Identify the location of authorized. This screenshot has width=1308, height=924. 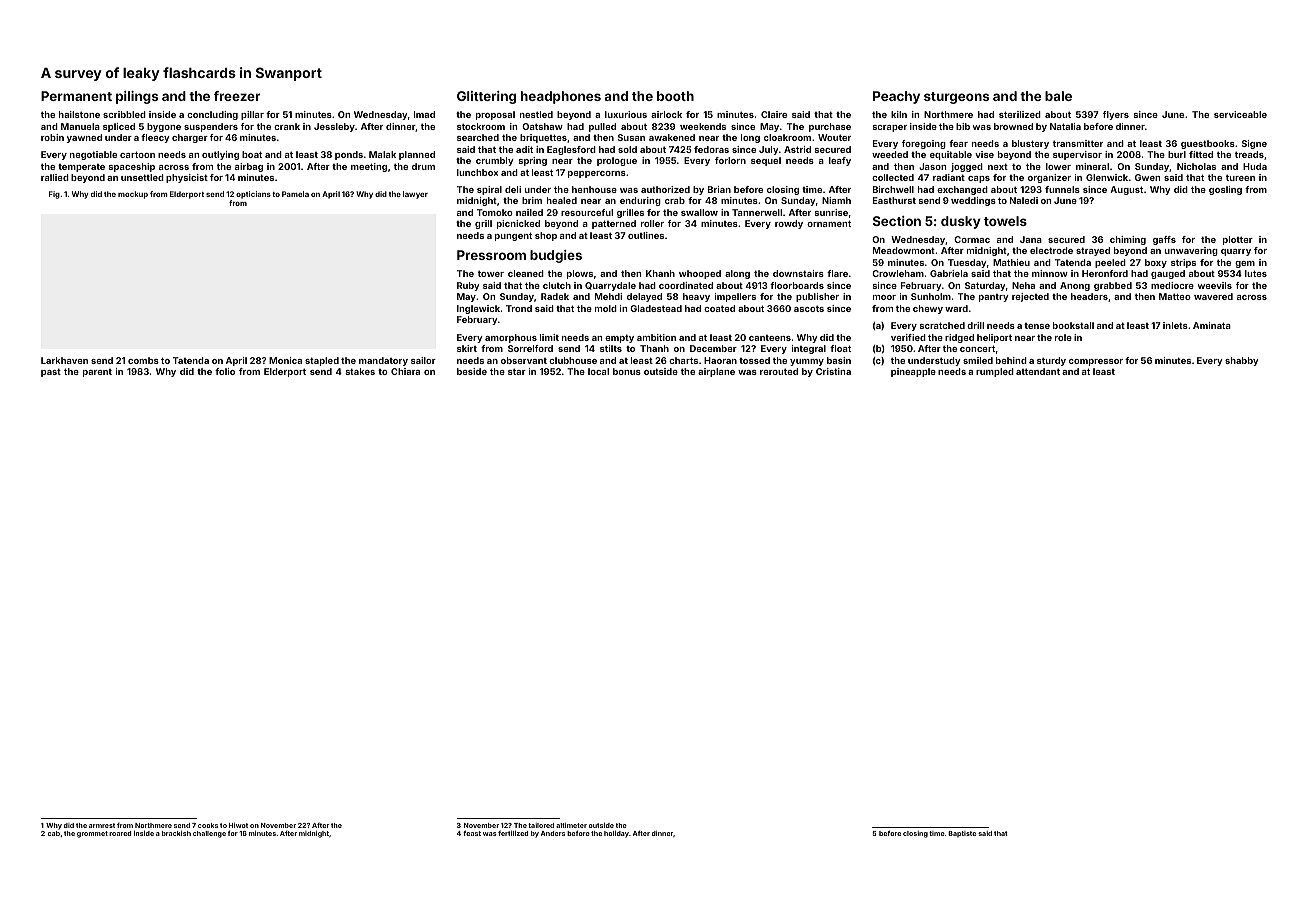
(665, 189).
